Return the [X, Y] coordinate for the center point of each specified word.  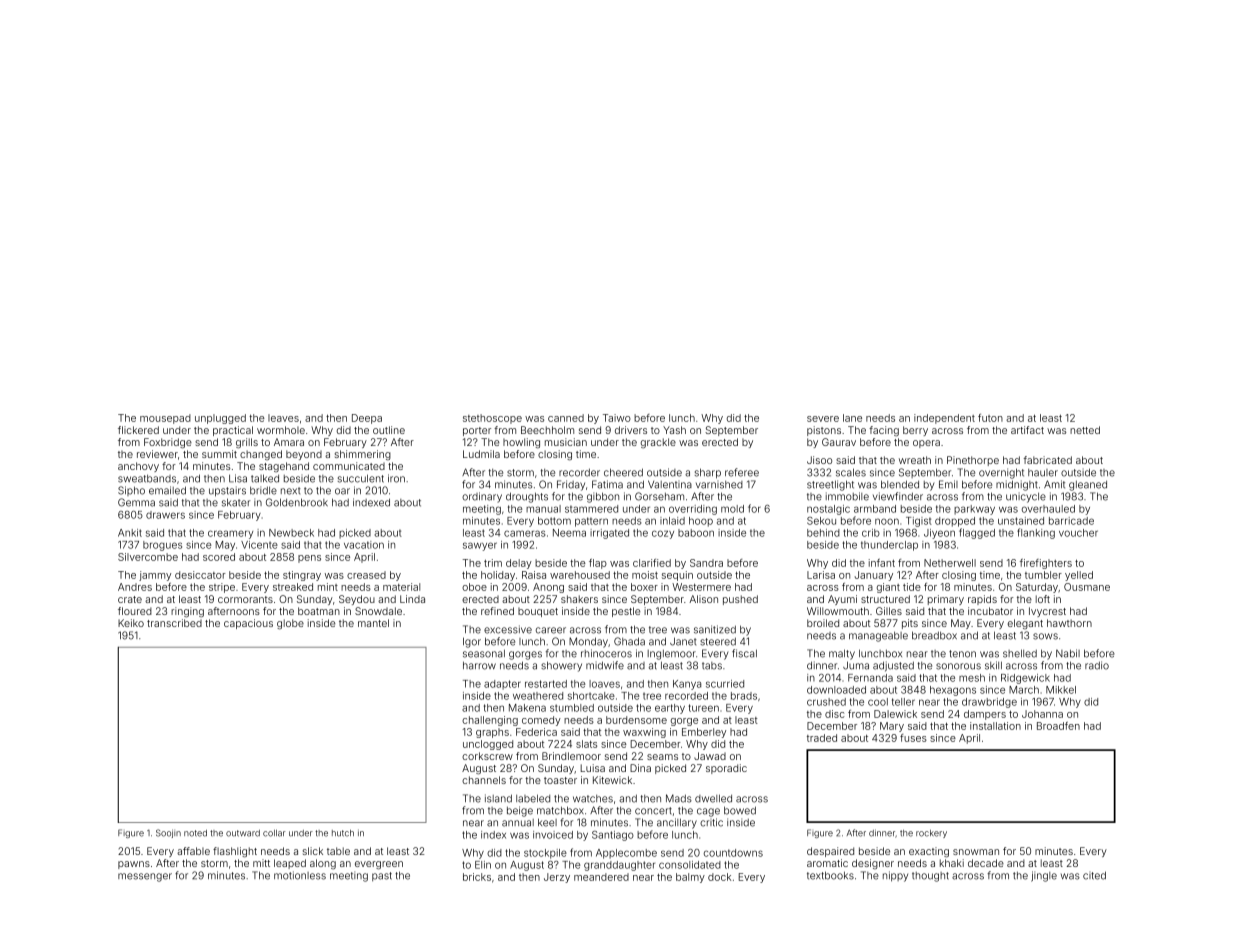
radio [1097, 665]
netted [1085, 430]
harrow [479, 665]
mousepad [165, 419]
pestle [626, 612]
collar [274, 833]
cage [708, 812]
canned [566, 418]
